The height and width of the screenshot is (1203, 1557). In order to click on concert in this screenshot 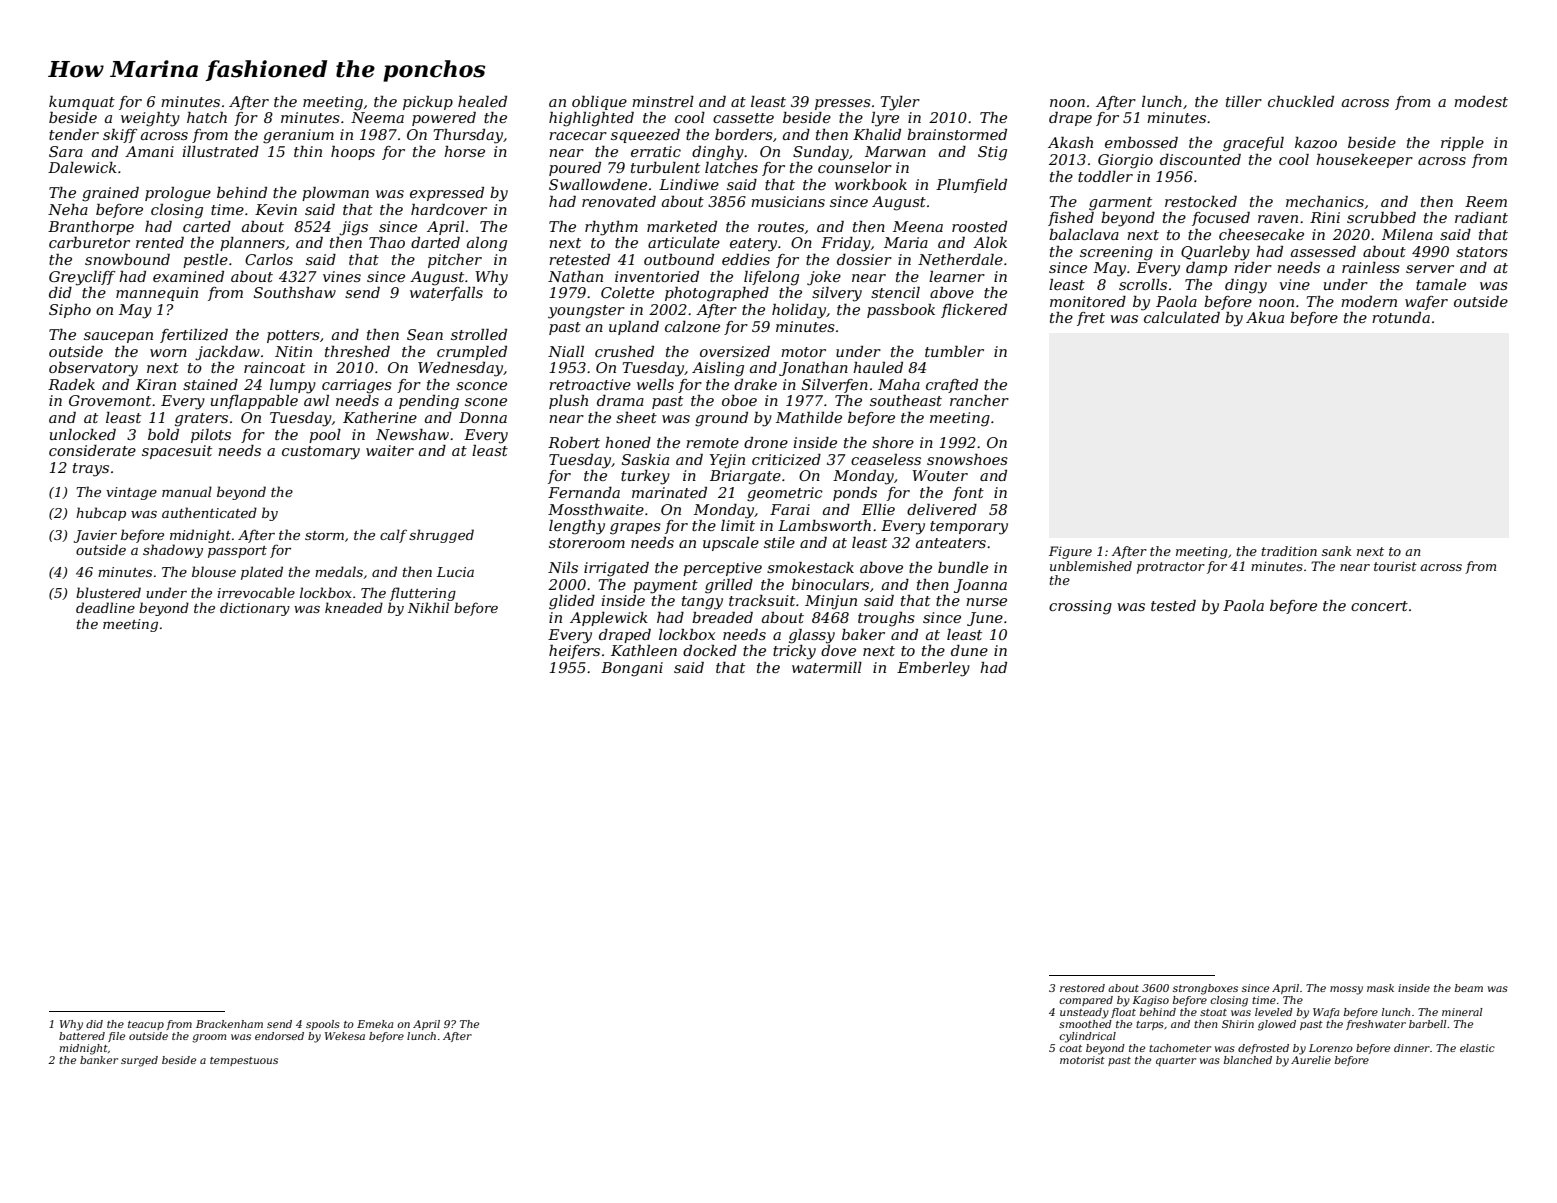, I will do `click(1379, 606)`.
